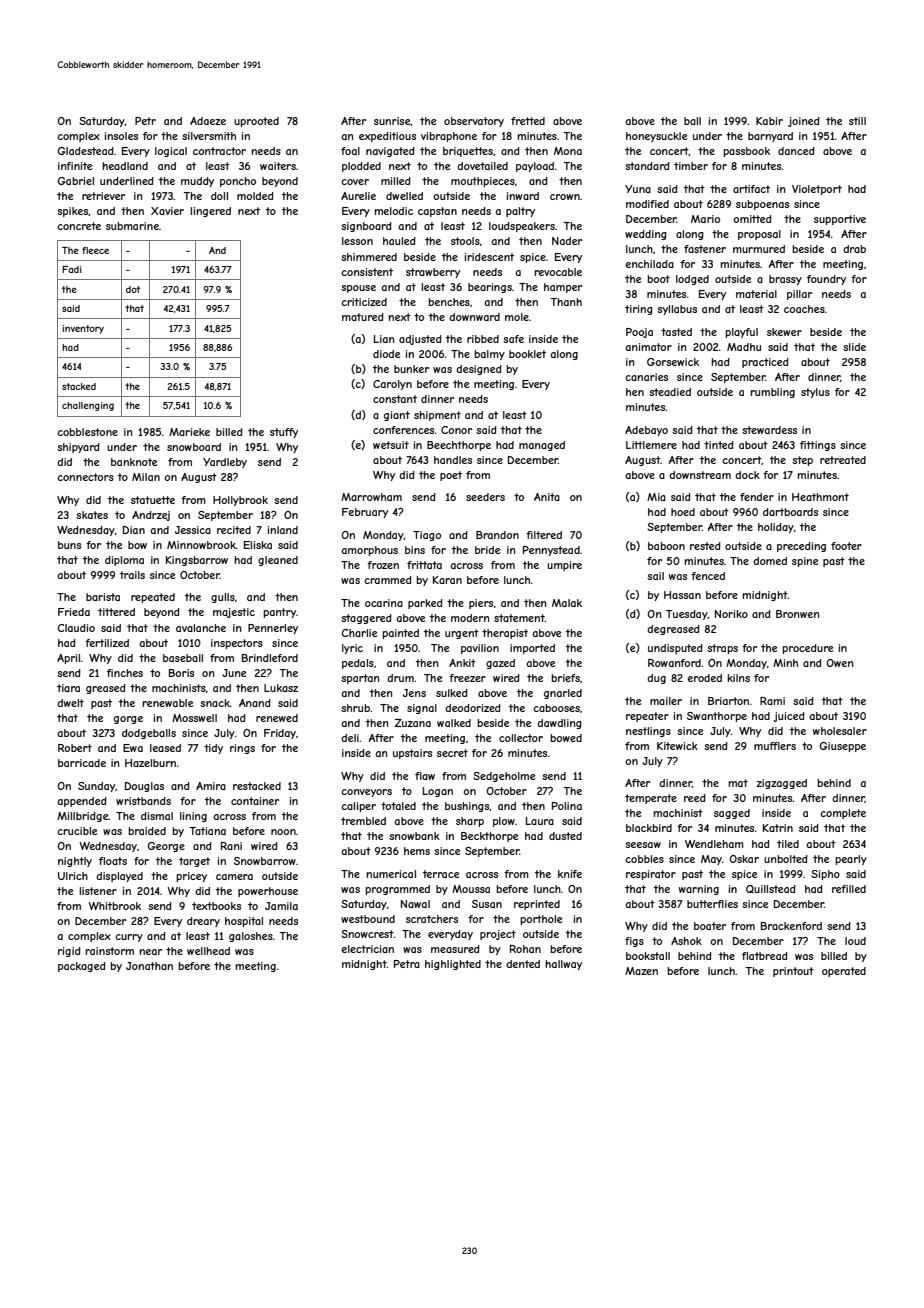 Image resolution: width=924 pixels, height=1308 pixels. I want to click on Gladestead, so click(86, 151).
